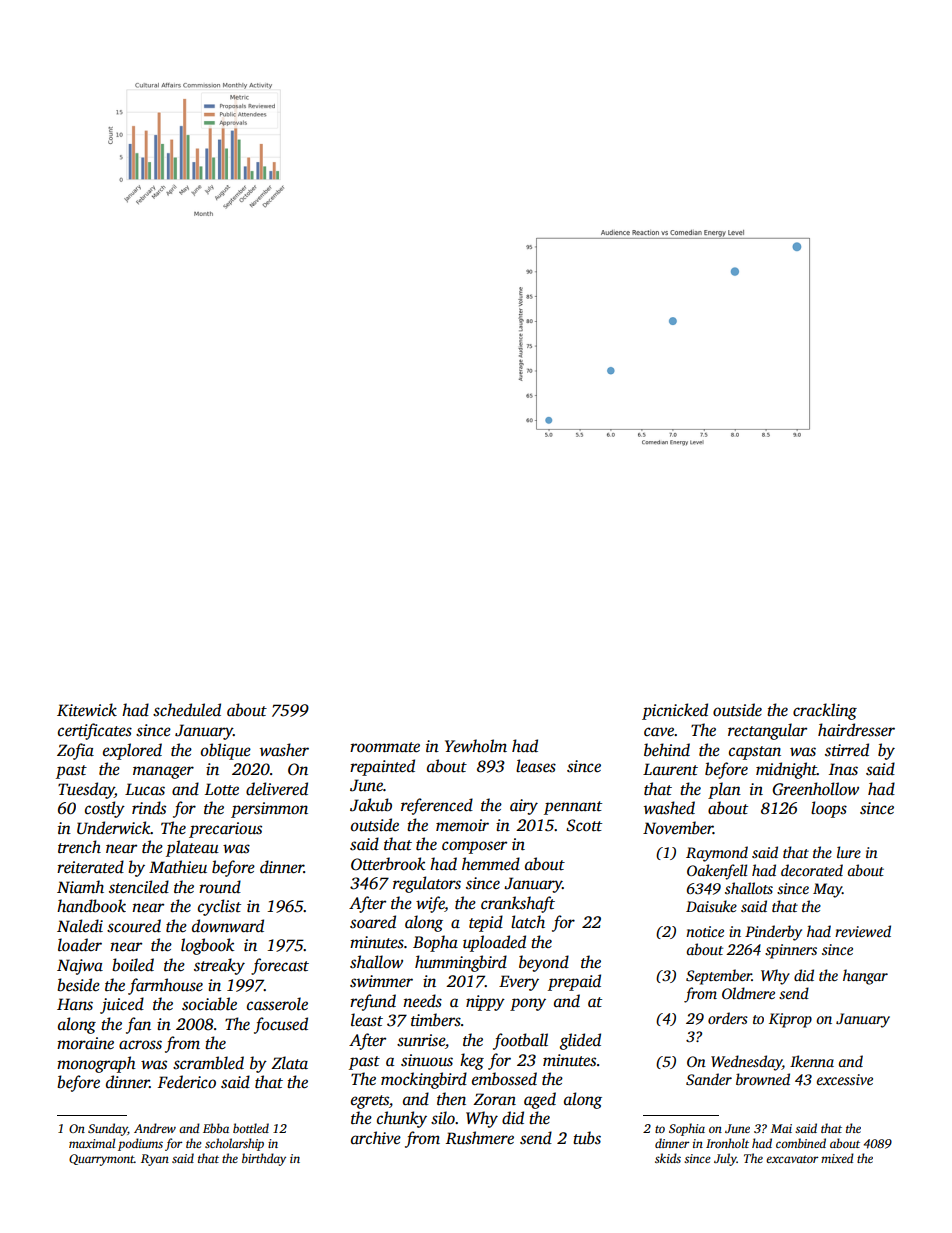 The width and height of the screenshot is (952, 1233). Describe the element at coordinates (187, 1082) in the screenshot. I see `Federico` at that location.
